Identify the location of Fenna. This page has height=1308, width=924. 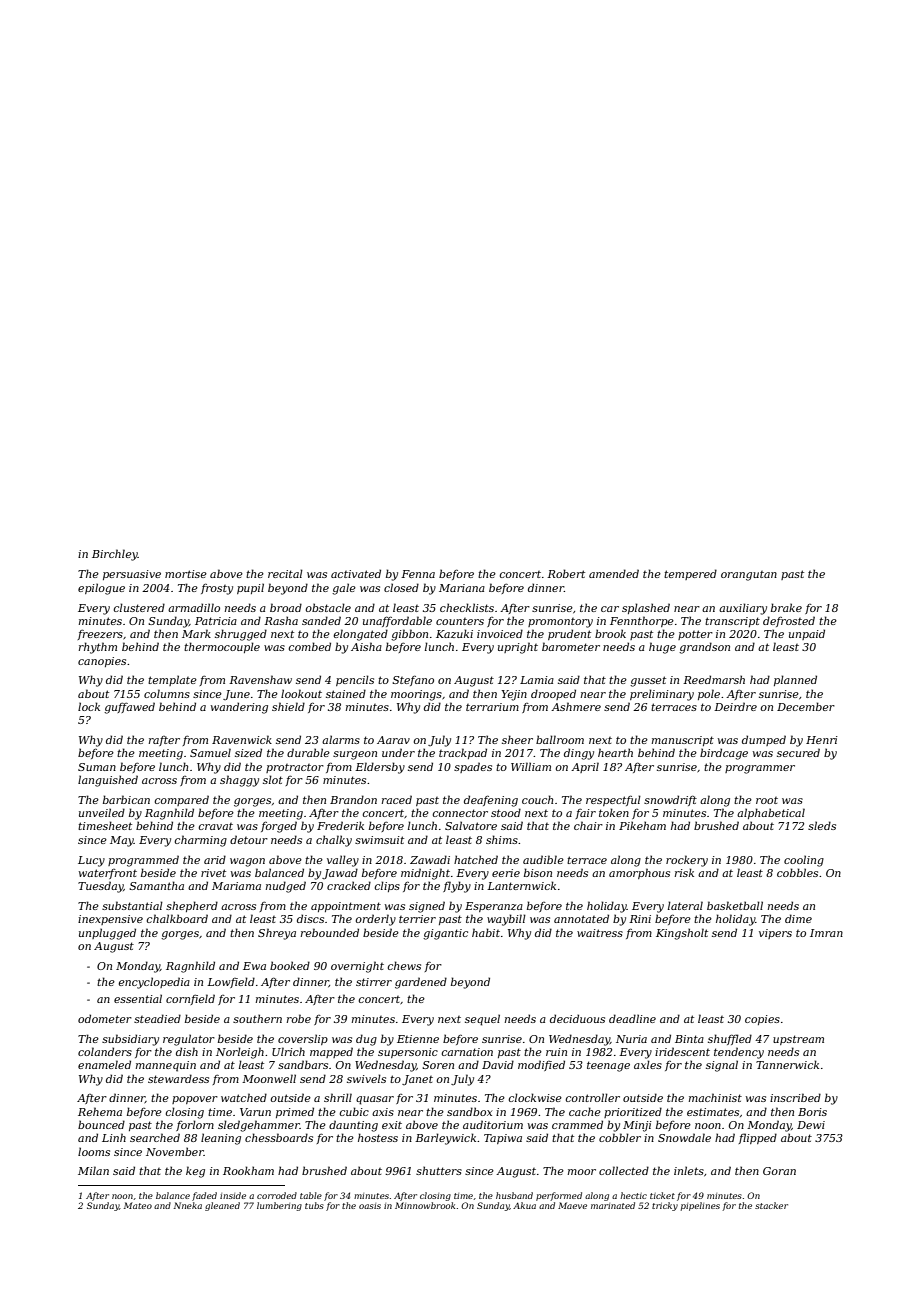
(418, 574).
